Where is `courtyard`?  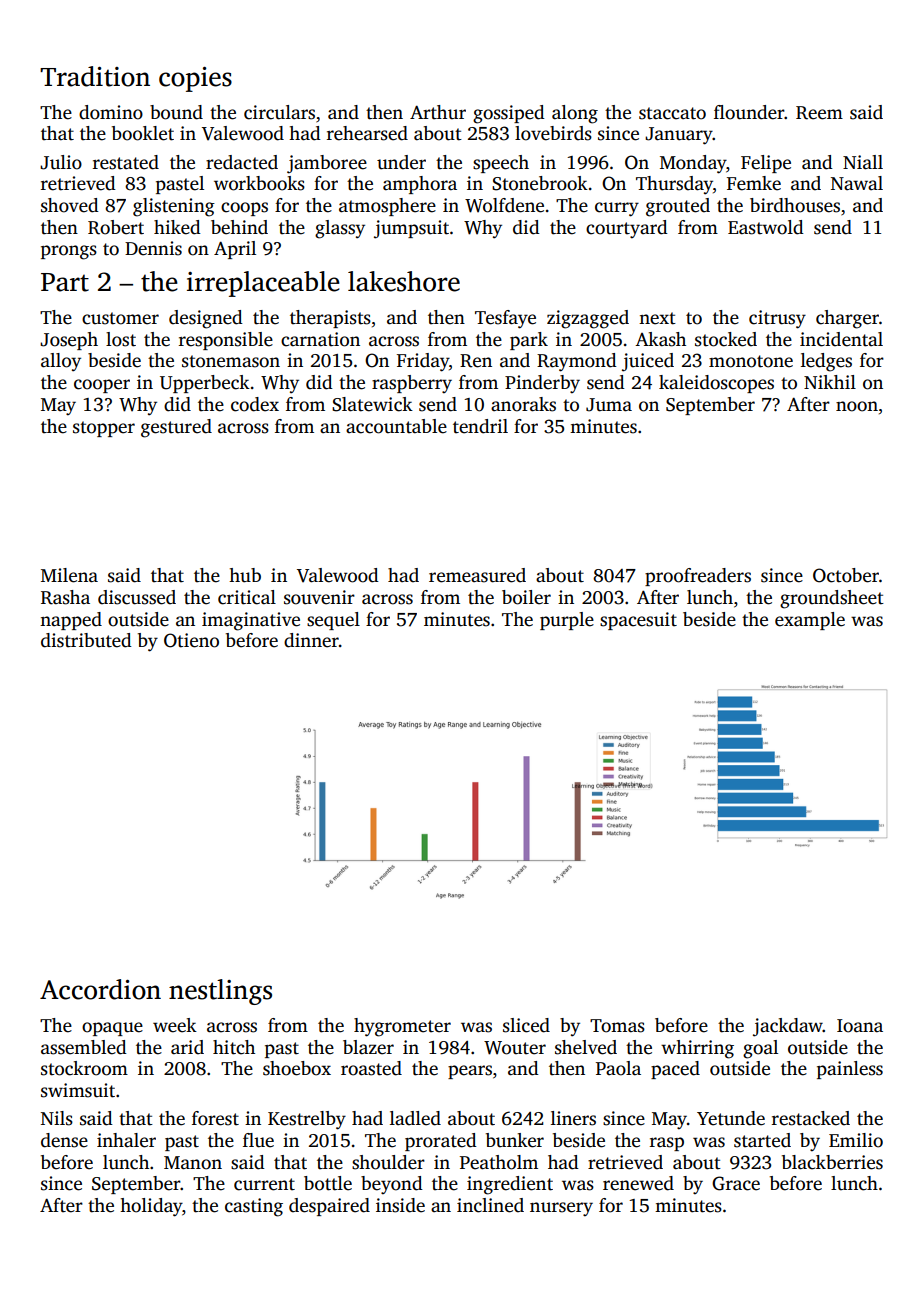 courtyard is located at coordinates (627, 229).
